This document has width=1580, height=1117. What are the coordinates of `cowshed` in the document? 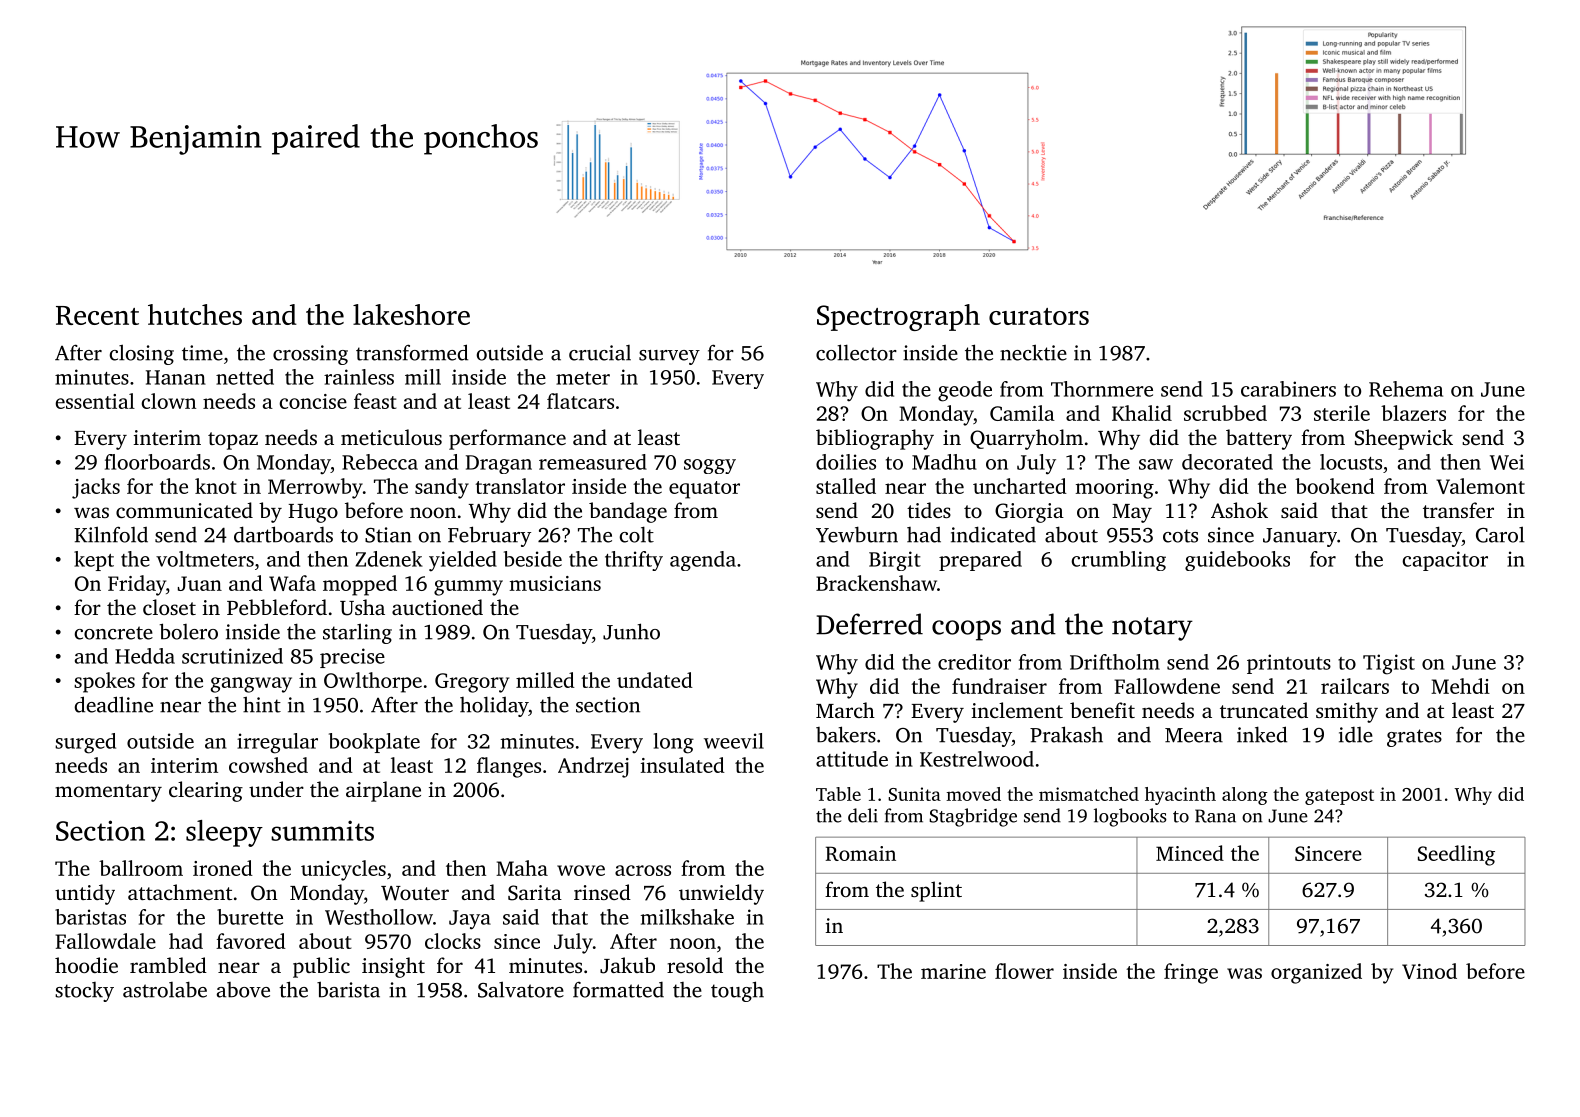 It's located at (268, 765).
